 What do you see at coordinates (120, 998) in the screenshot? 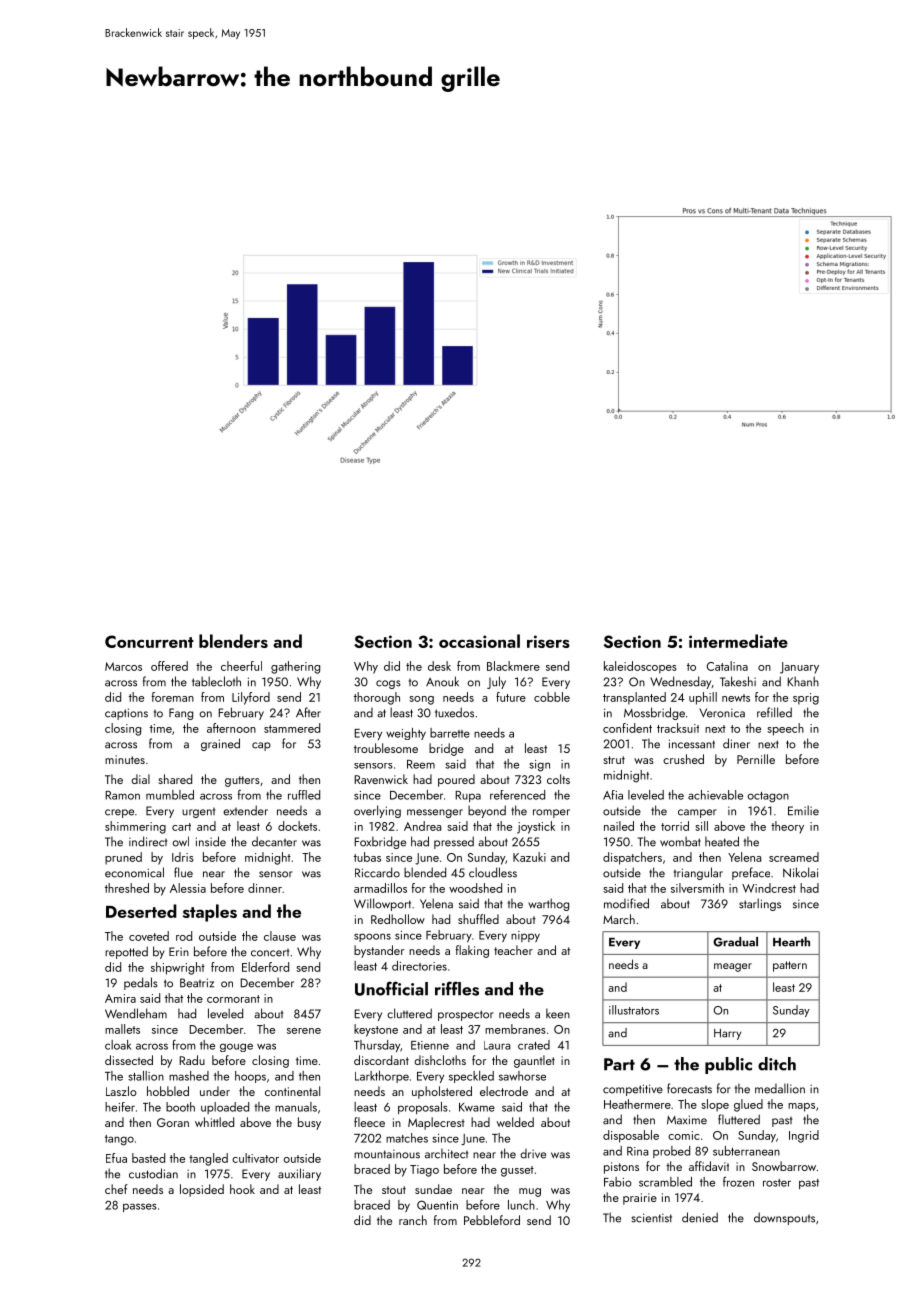
I see `Amira` at bounding box center [120, 998].
